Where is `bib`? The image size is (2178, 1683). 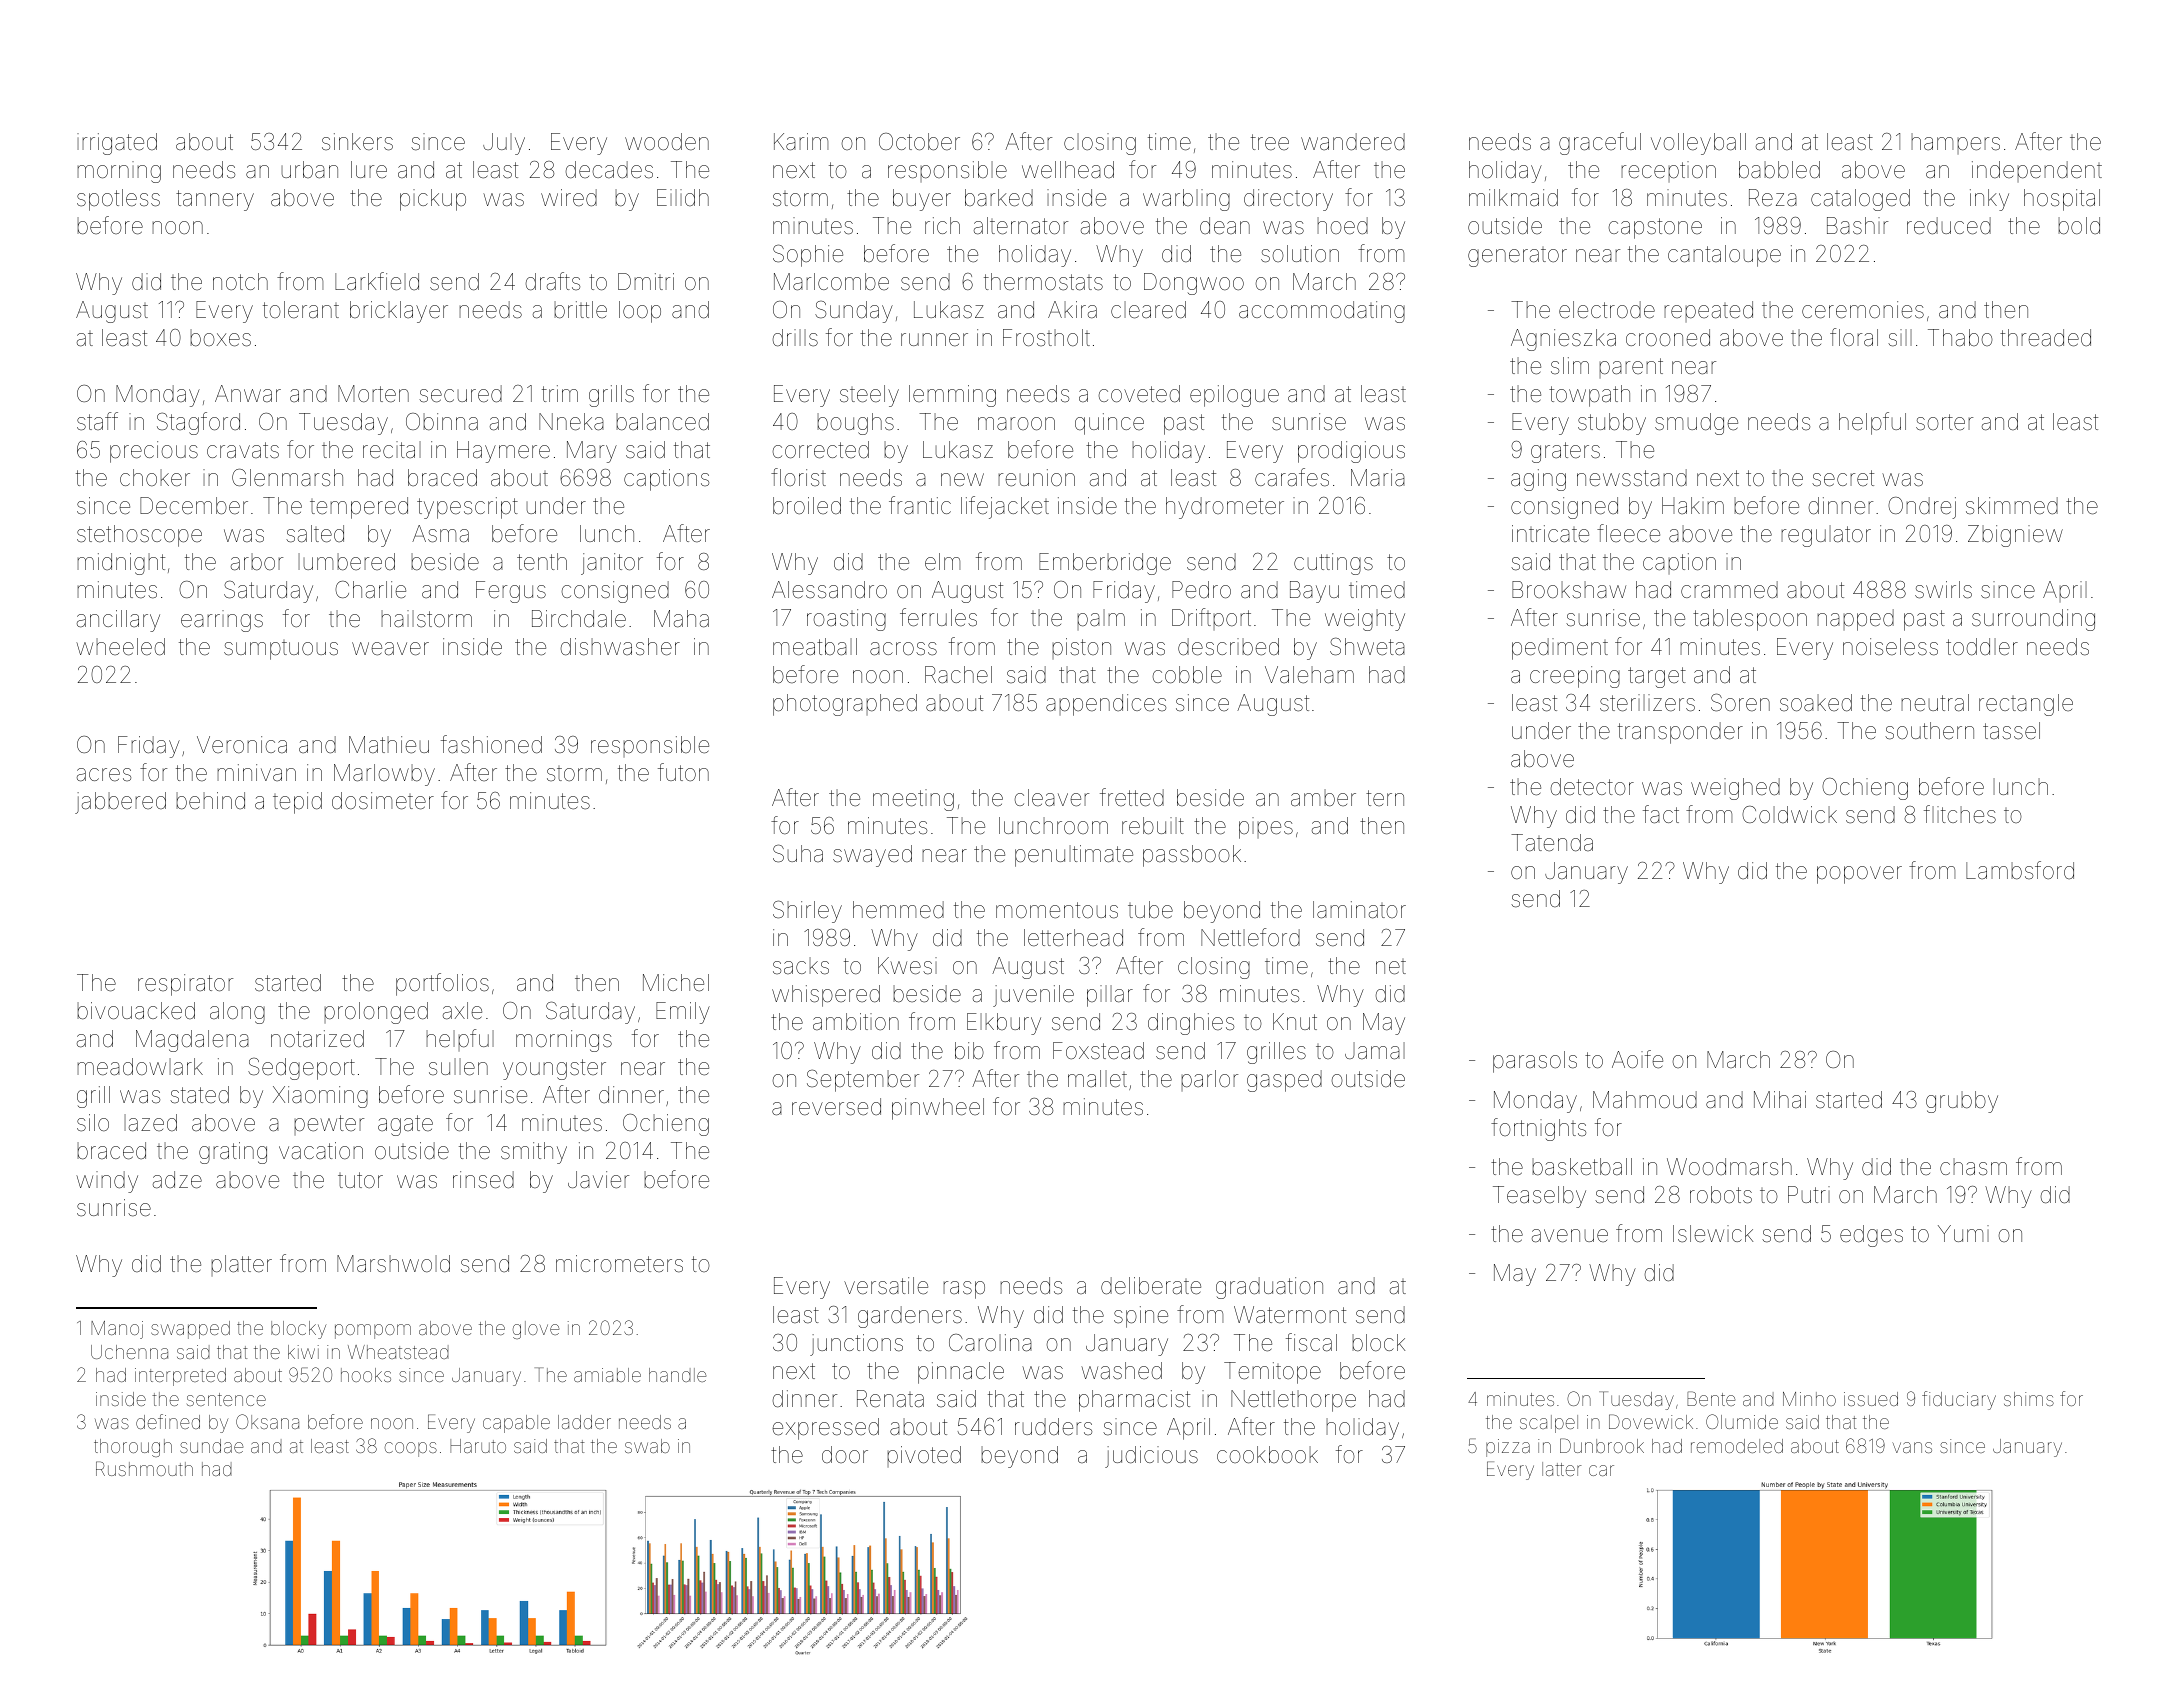 bib is located at coordinates (969, 1051).
